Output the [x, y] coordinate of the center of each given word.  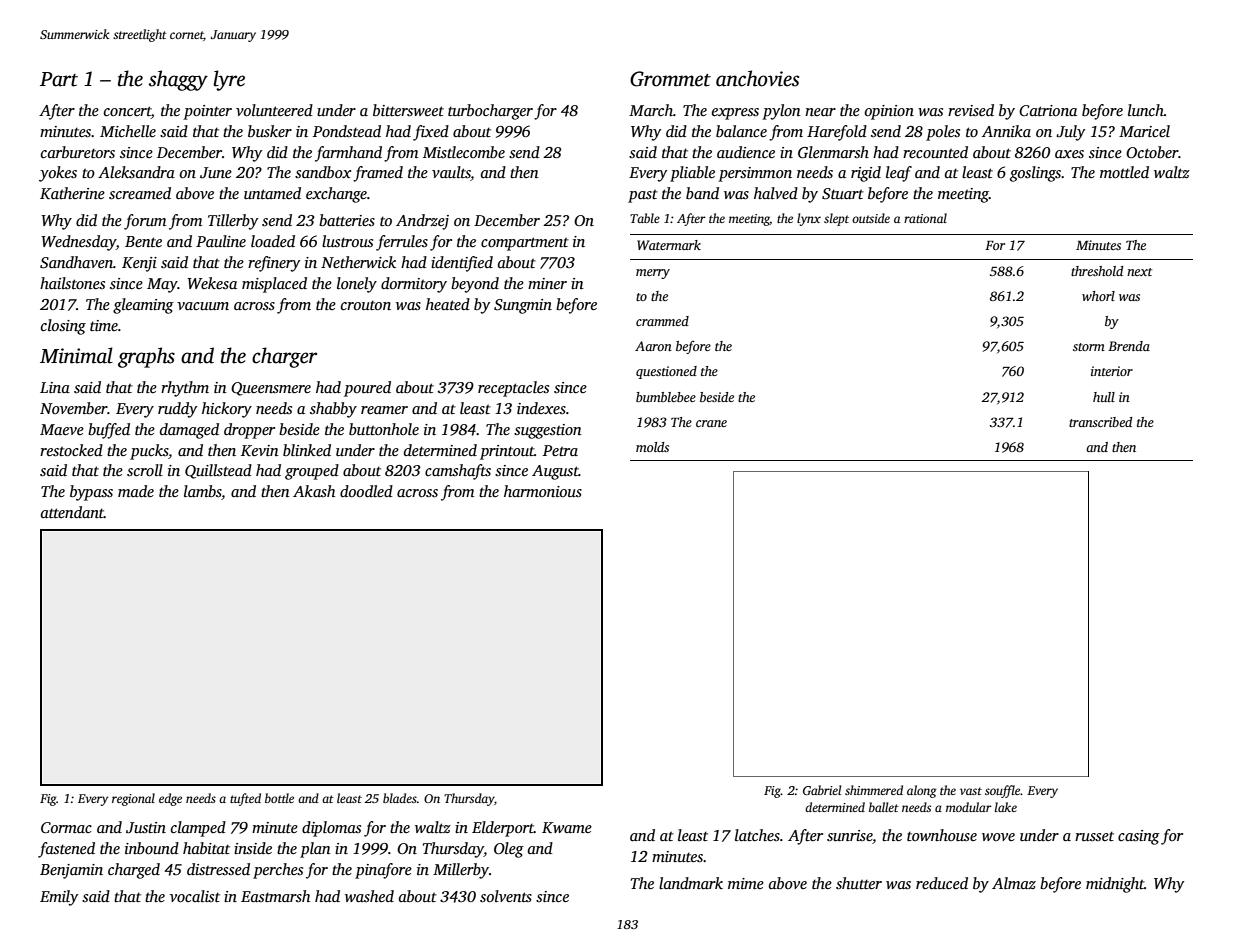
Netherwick [358, 262]
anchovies [757, 78]
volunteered [274, 110]
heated [448, 304]
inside [253, 848]
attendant [72, 512]
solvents [506, 896]
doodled [366, 491]
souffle [1002, 791]
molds [652, 447]
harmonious [543, 491]
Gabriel [822, 790]
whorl [1098, 296]
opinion [889, 112]
